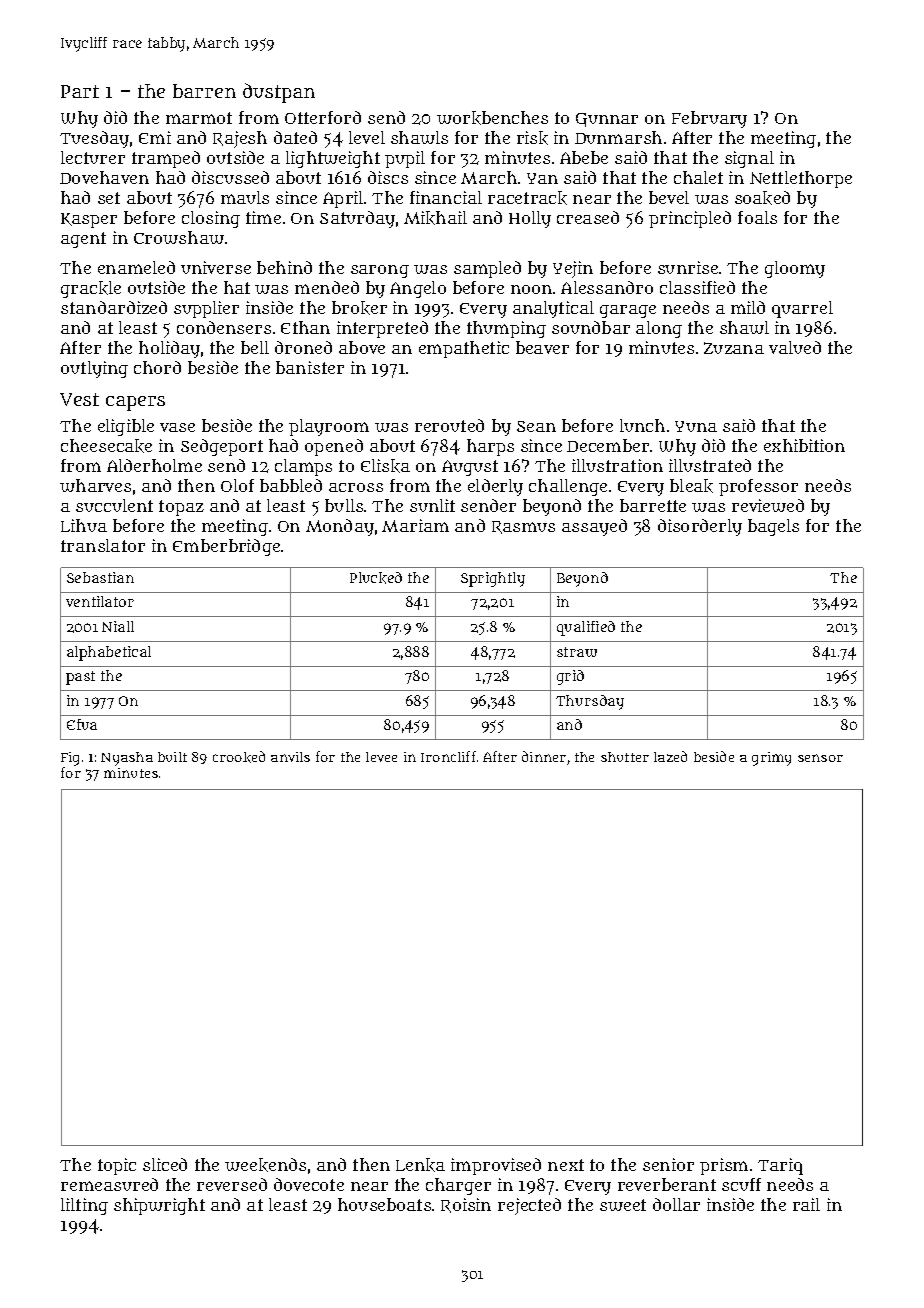 The width and height of the screenshot is (924, 1308). Describe the element at coordinates (536, 426) in the screenshot. I see `Sean` at that location.
